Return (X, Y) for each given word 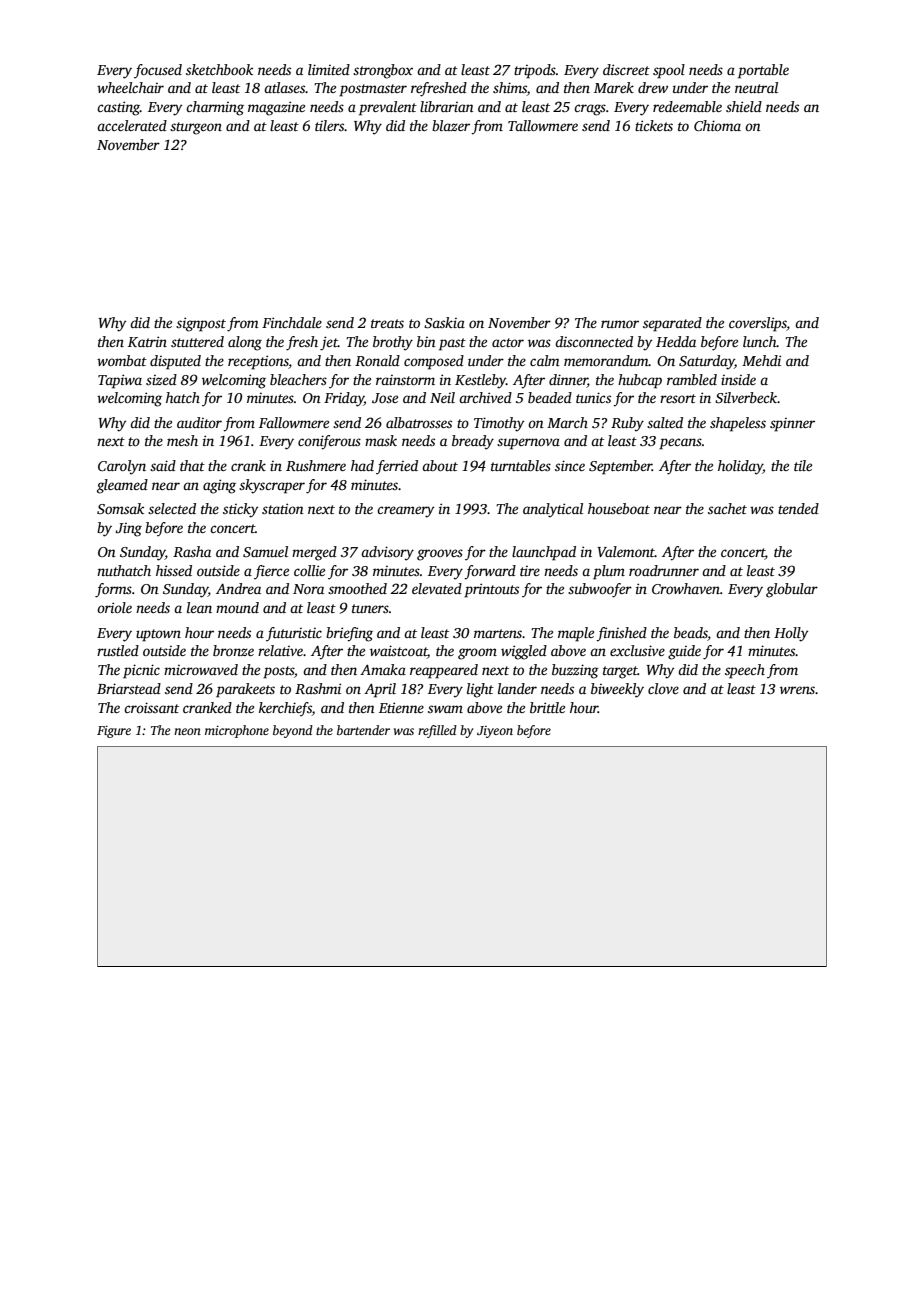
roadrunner (664, 570)
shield (744, 106)
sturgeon (196, 128)
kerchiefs (285, 709)
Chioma (717, 125)
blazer (451, 125)
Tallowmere (543, 125)
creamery (405, 512)
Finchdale (292, 322)
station (283, 508)
